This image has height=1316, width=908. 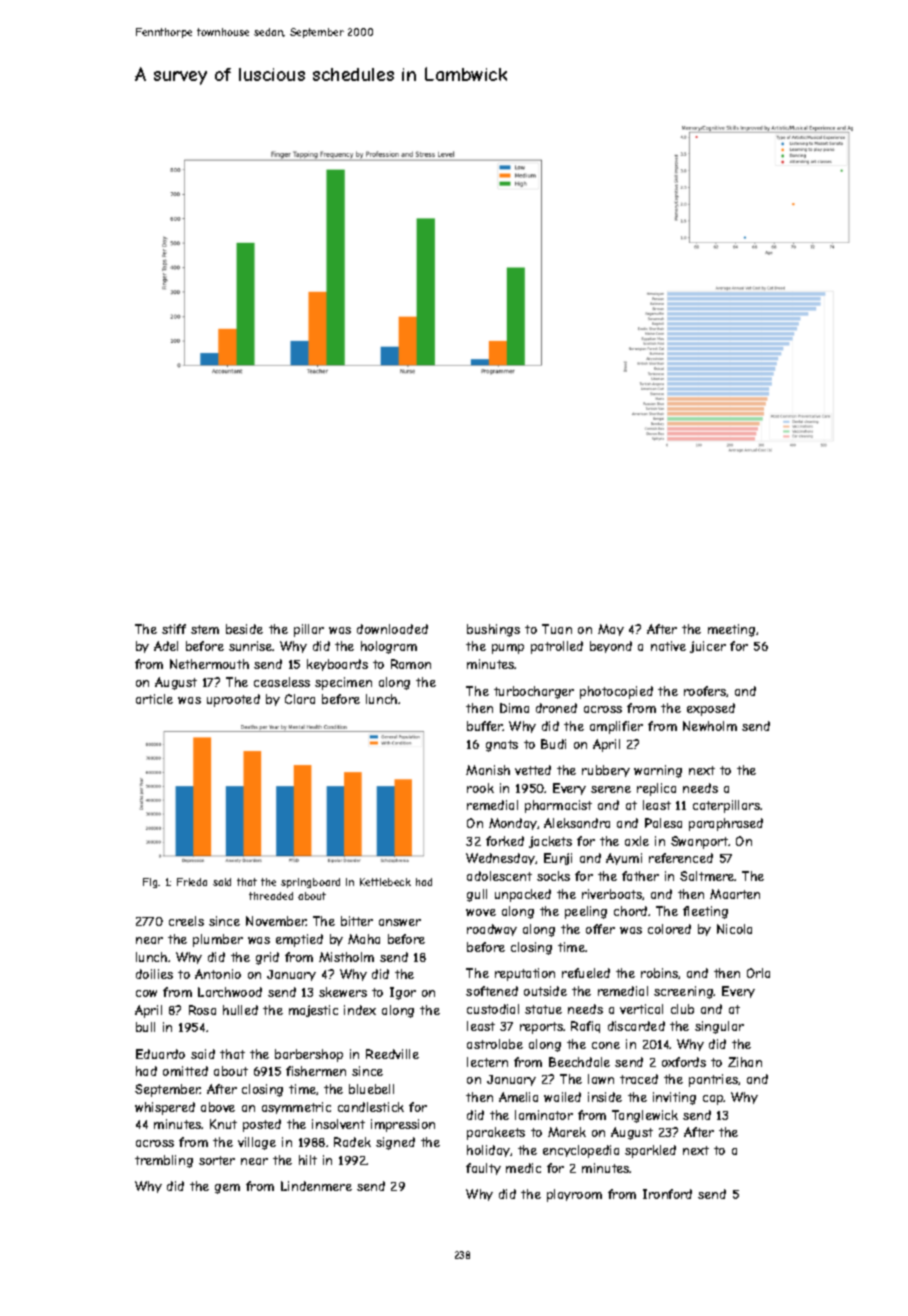 I want to click on Orla, so click(x=758, y=973).
